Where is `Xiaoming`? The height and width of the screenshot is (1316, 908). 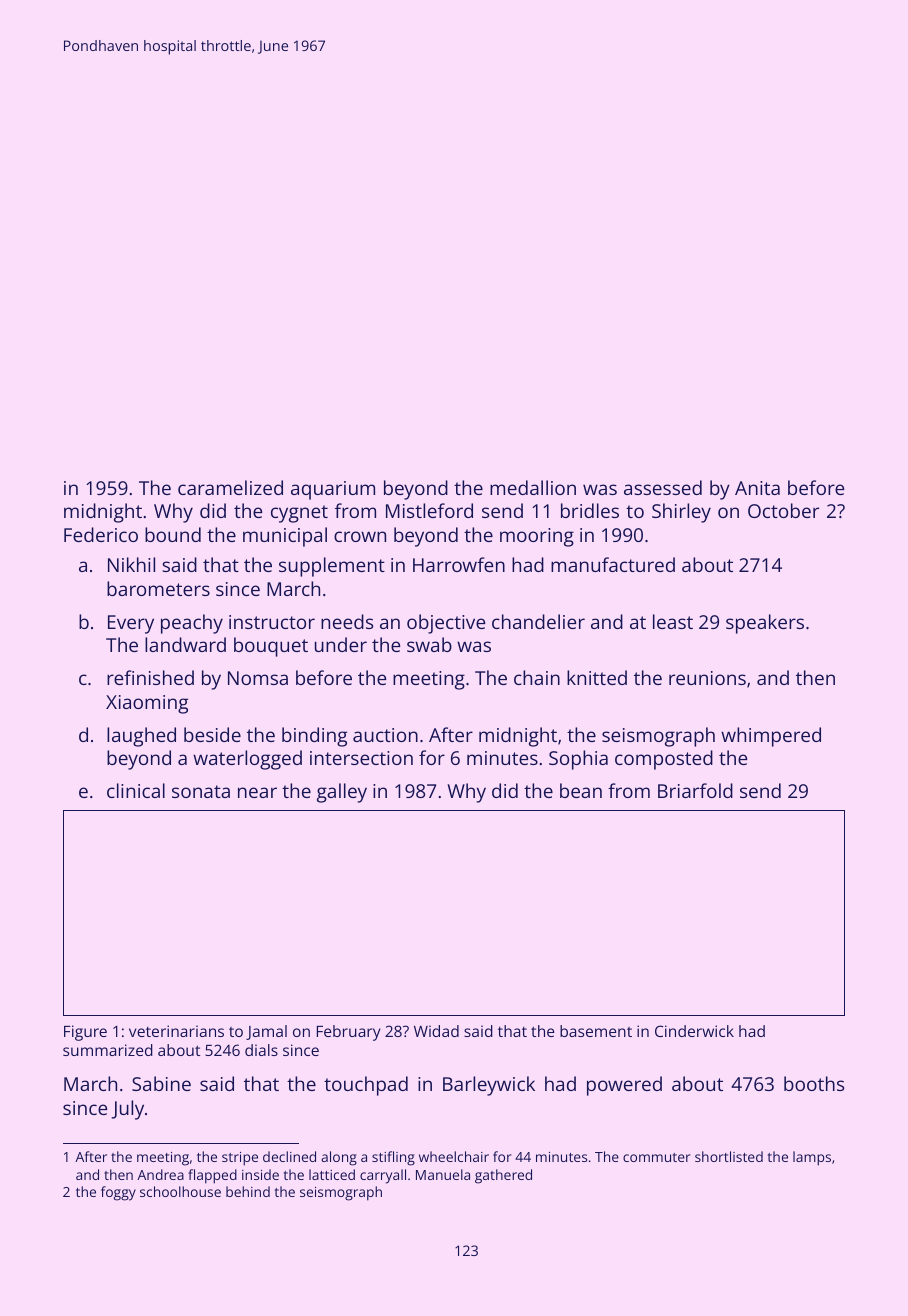
Xiaoming is located at coordinates (147, 704).
